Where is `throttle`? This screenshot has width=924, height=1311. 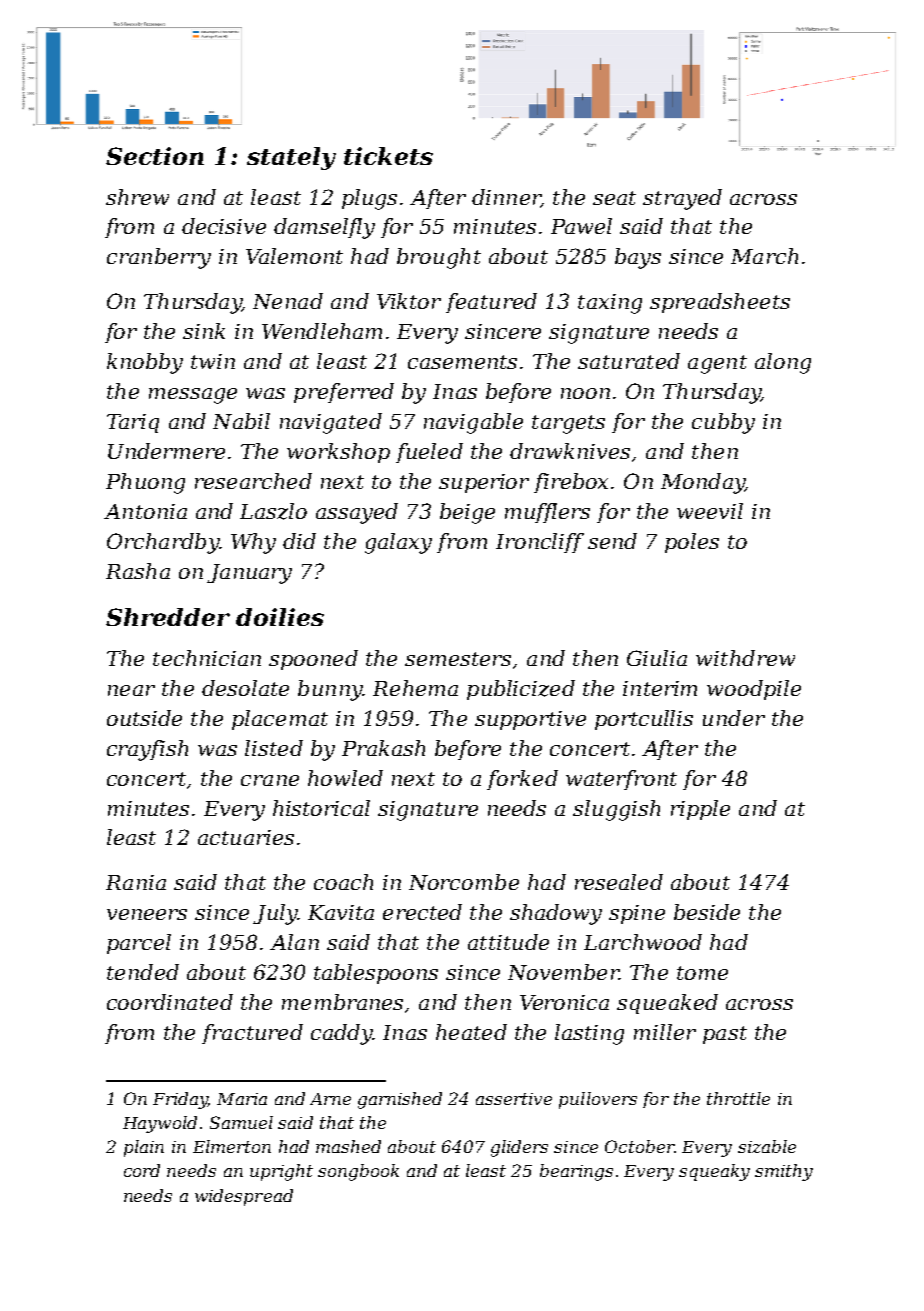
throttle is located at coordinates (738, 1098).
